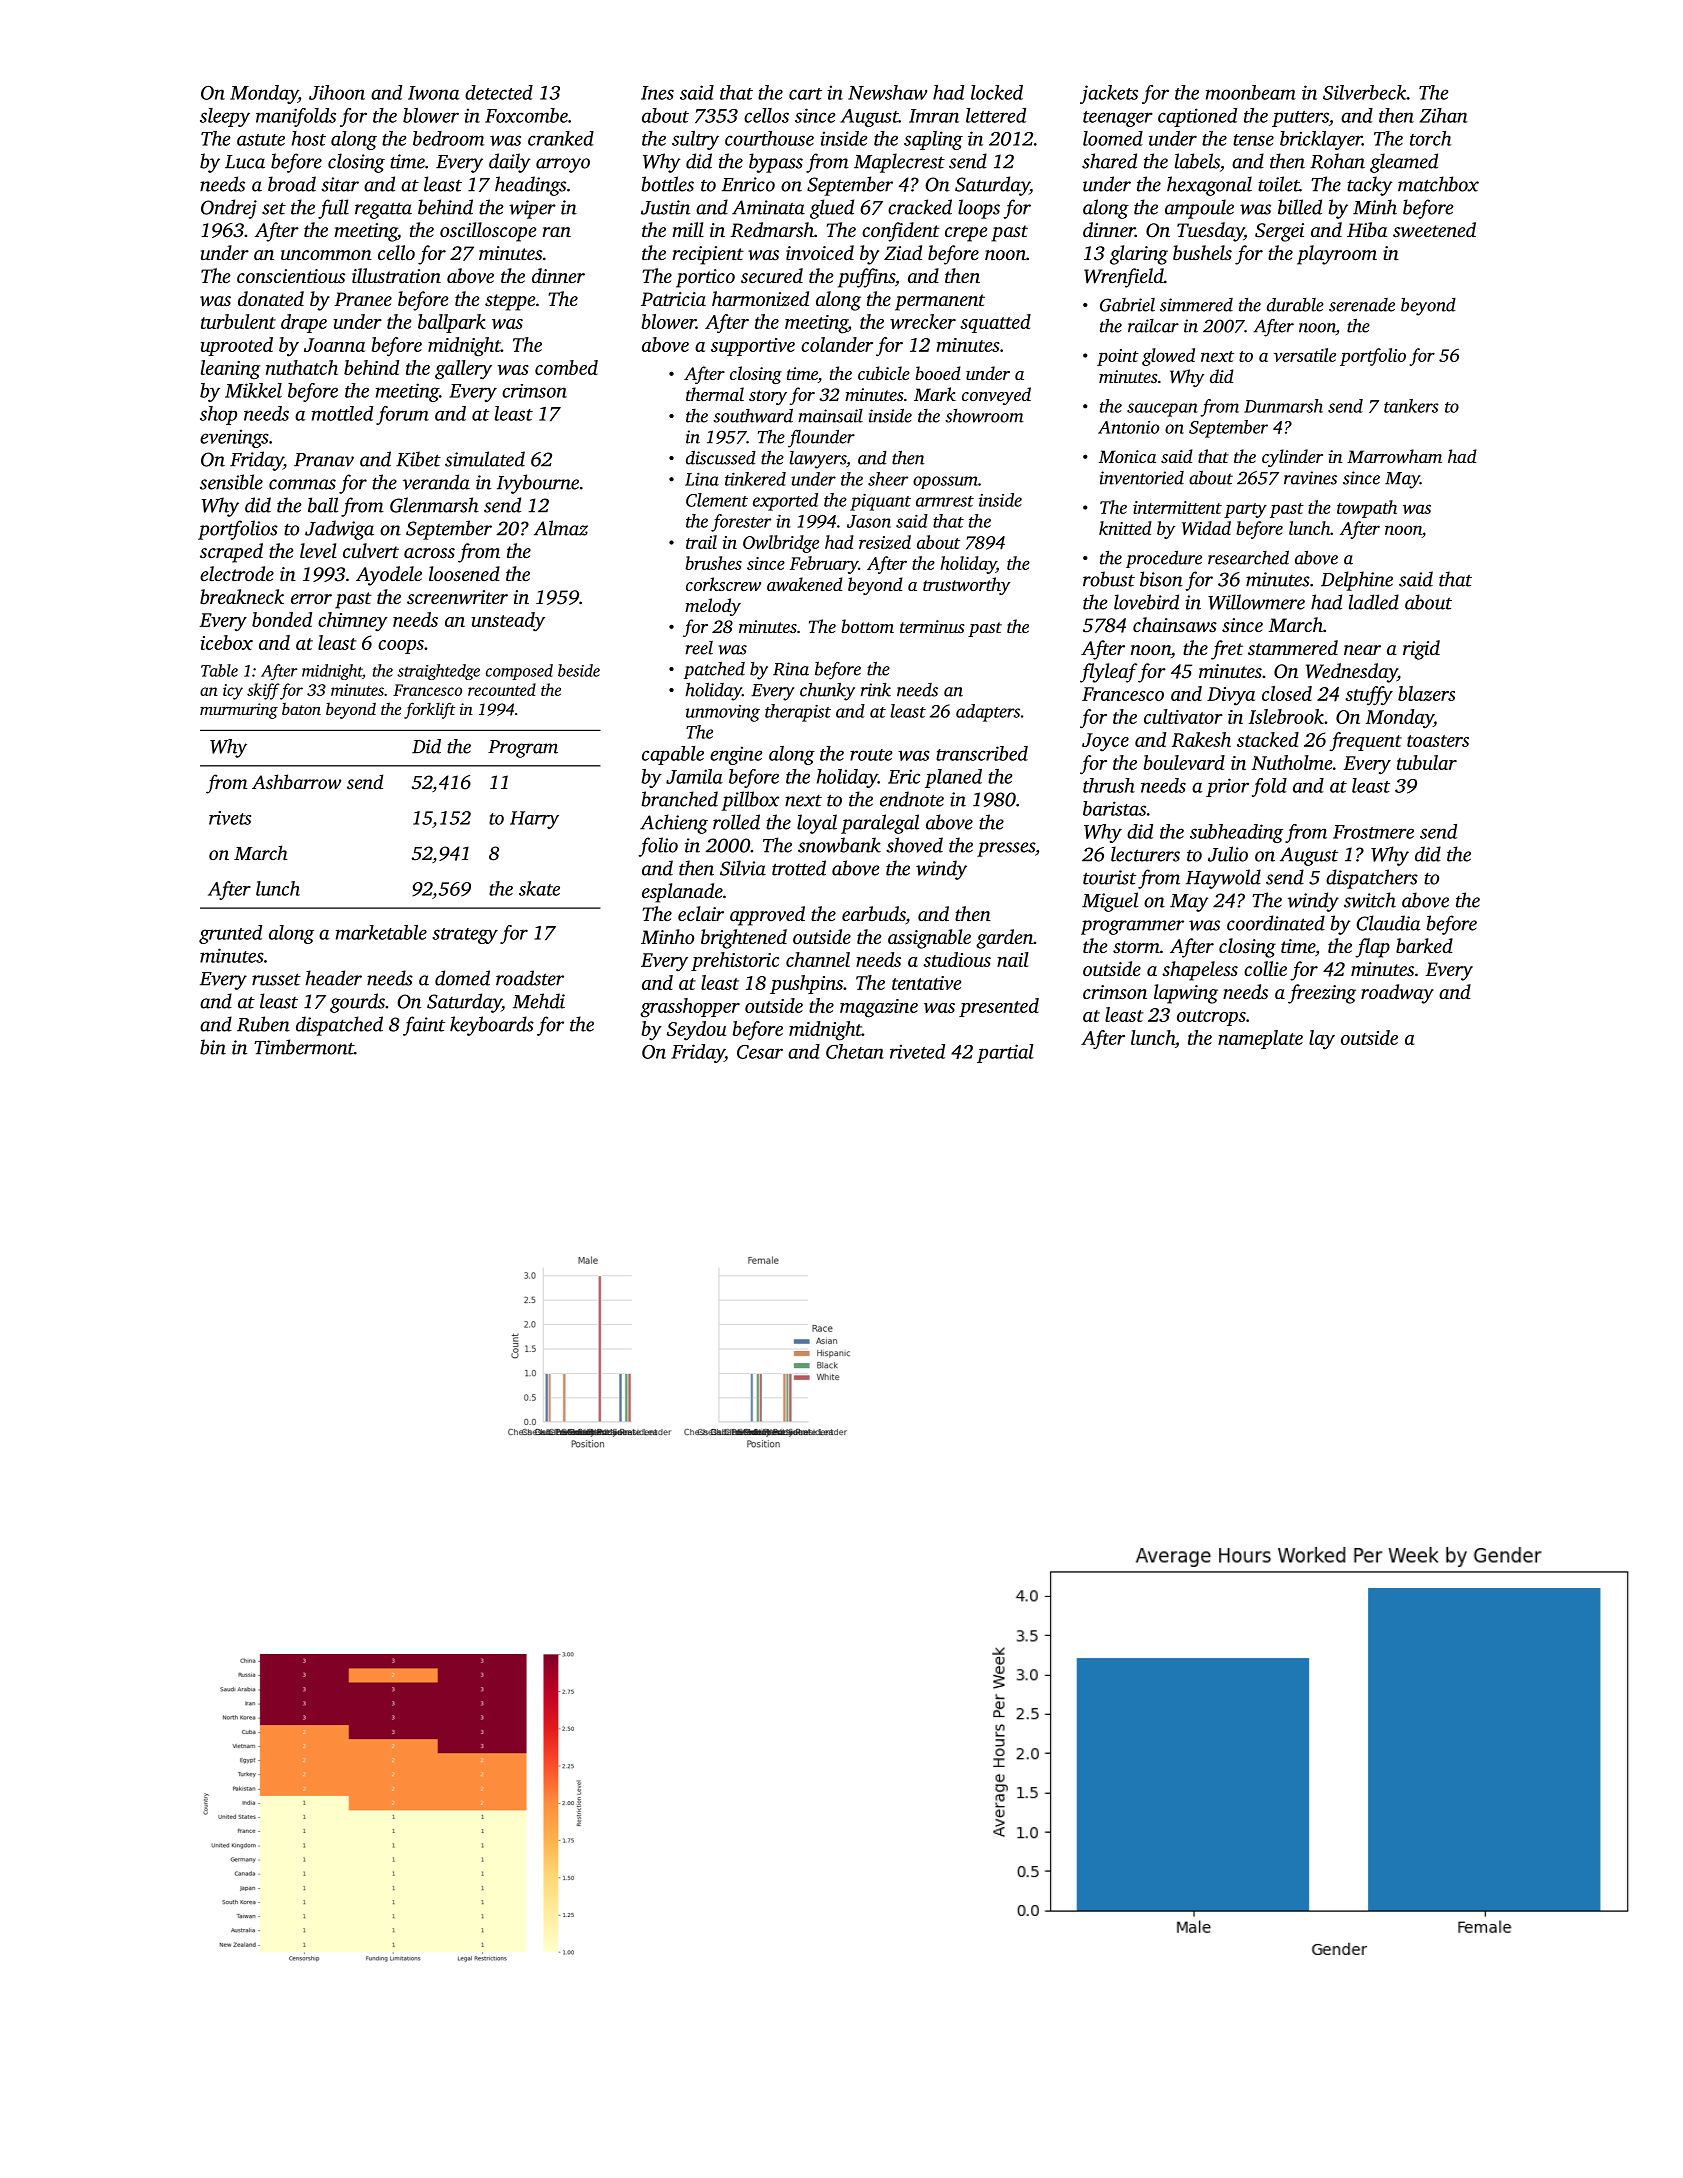 The height and width of the image is (2178, 1683). Describe the element at coordinates (1373, 832) in the image. I see `Frostmere` at that location.
